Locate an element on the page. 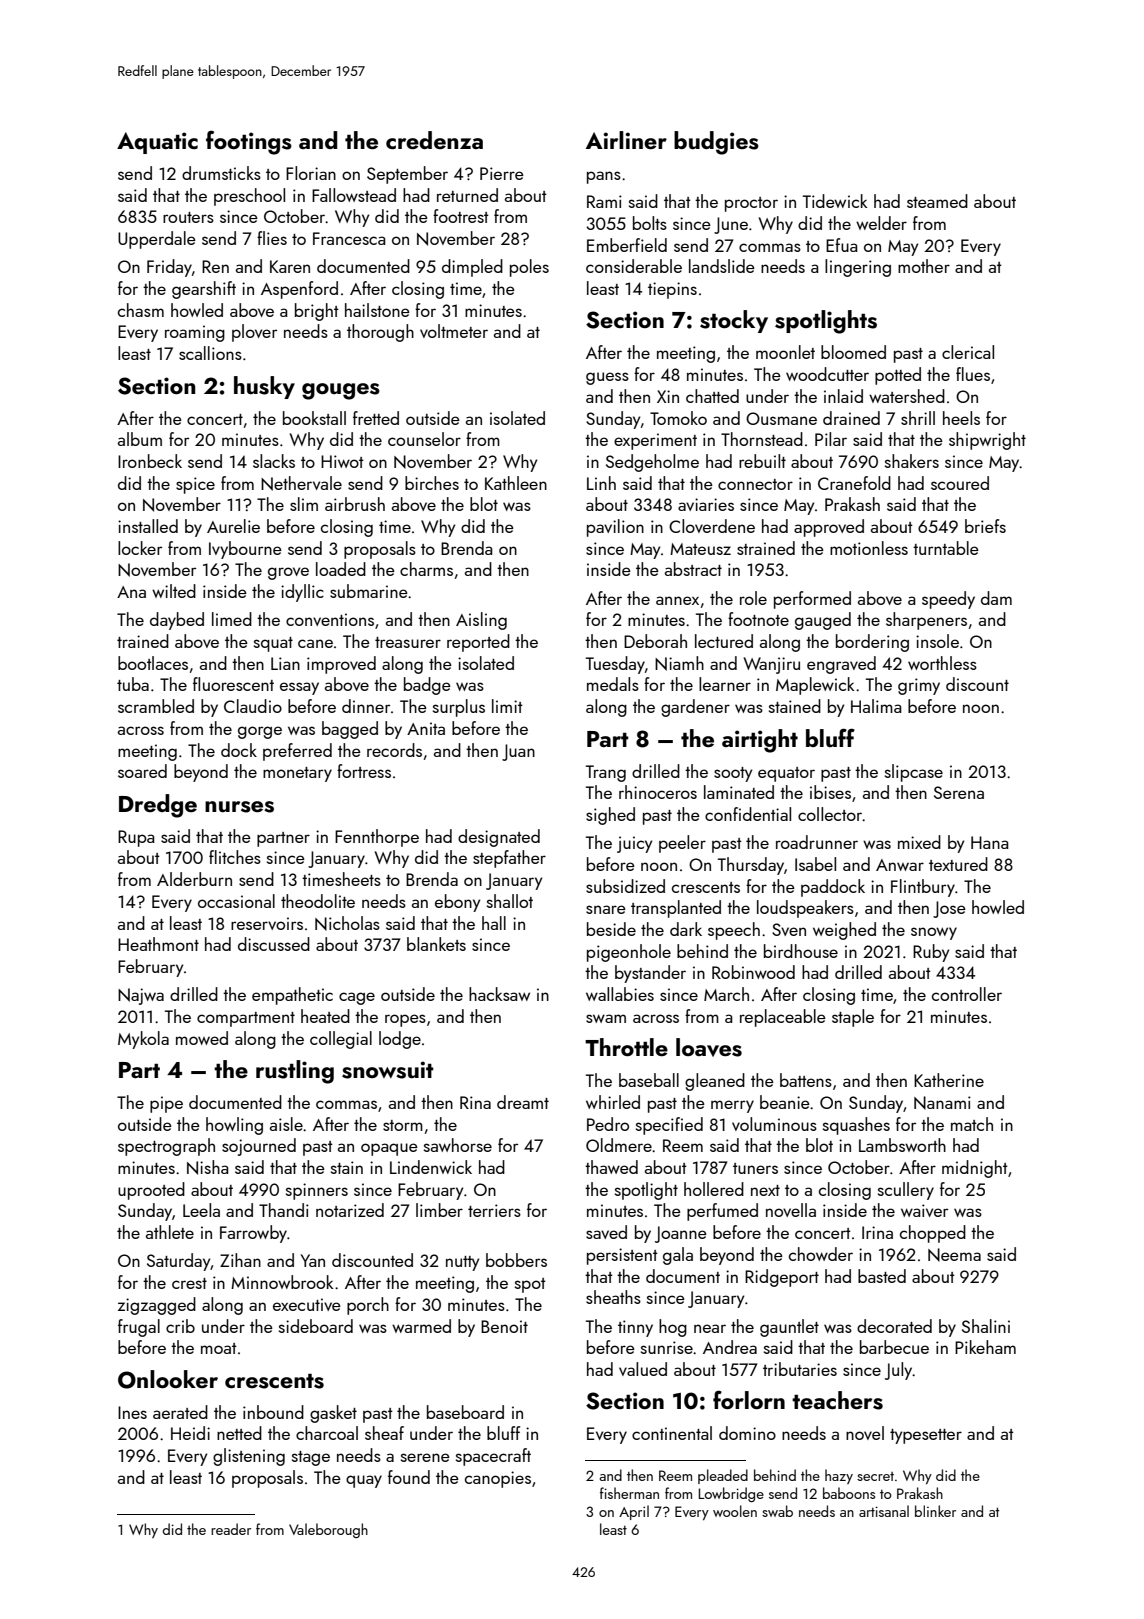  clerical is located at coordinates (968, 352).
